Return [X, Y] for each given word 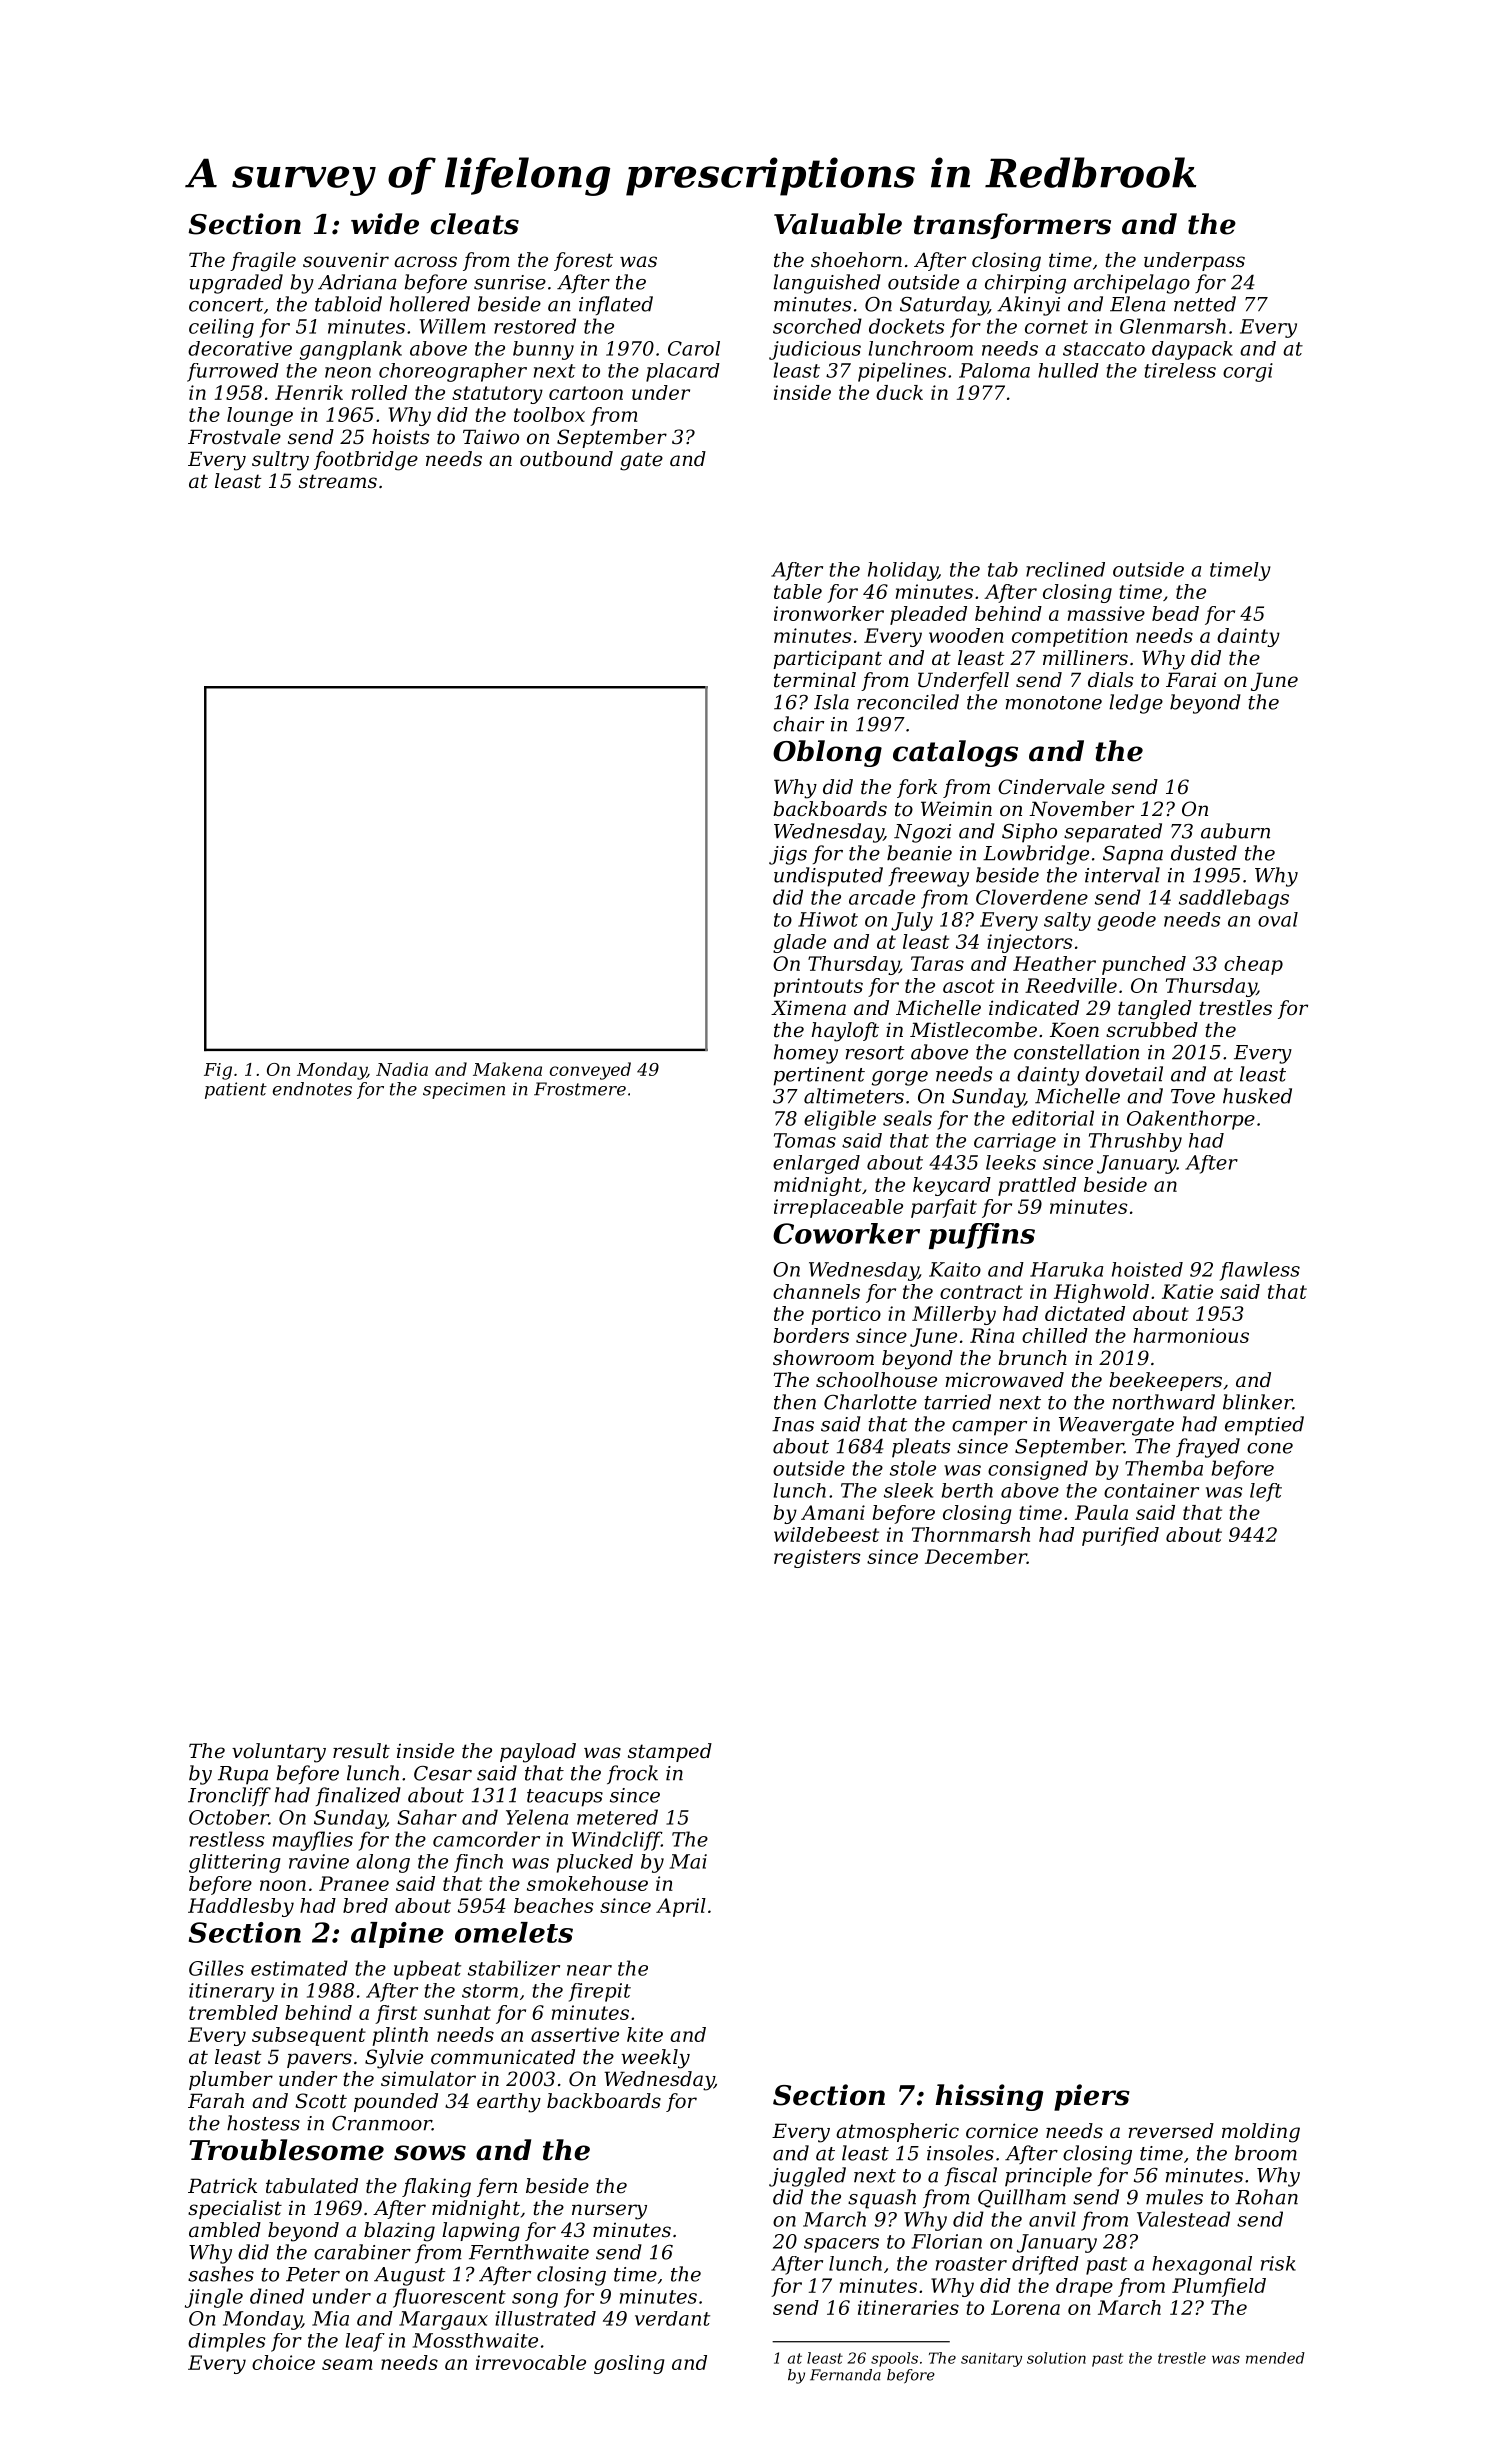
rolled [379, 392]
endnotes [312, 1089]
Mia [330, 2318]
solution [1056, 2358]
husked [1257, 1096]
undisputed [828, 877]
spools [894, 2359]
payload [538, 1753]
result [361, 1751]
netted [1205, 304]
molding [1261, 2133]
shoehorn [856, 260]
